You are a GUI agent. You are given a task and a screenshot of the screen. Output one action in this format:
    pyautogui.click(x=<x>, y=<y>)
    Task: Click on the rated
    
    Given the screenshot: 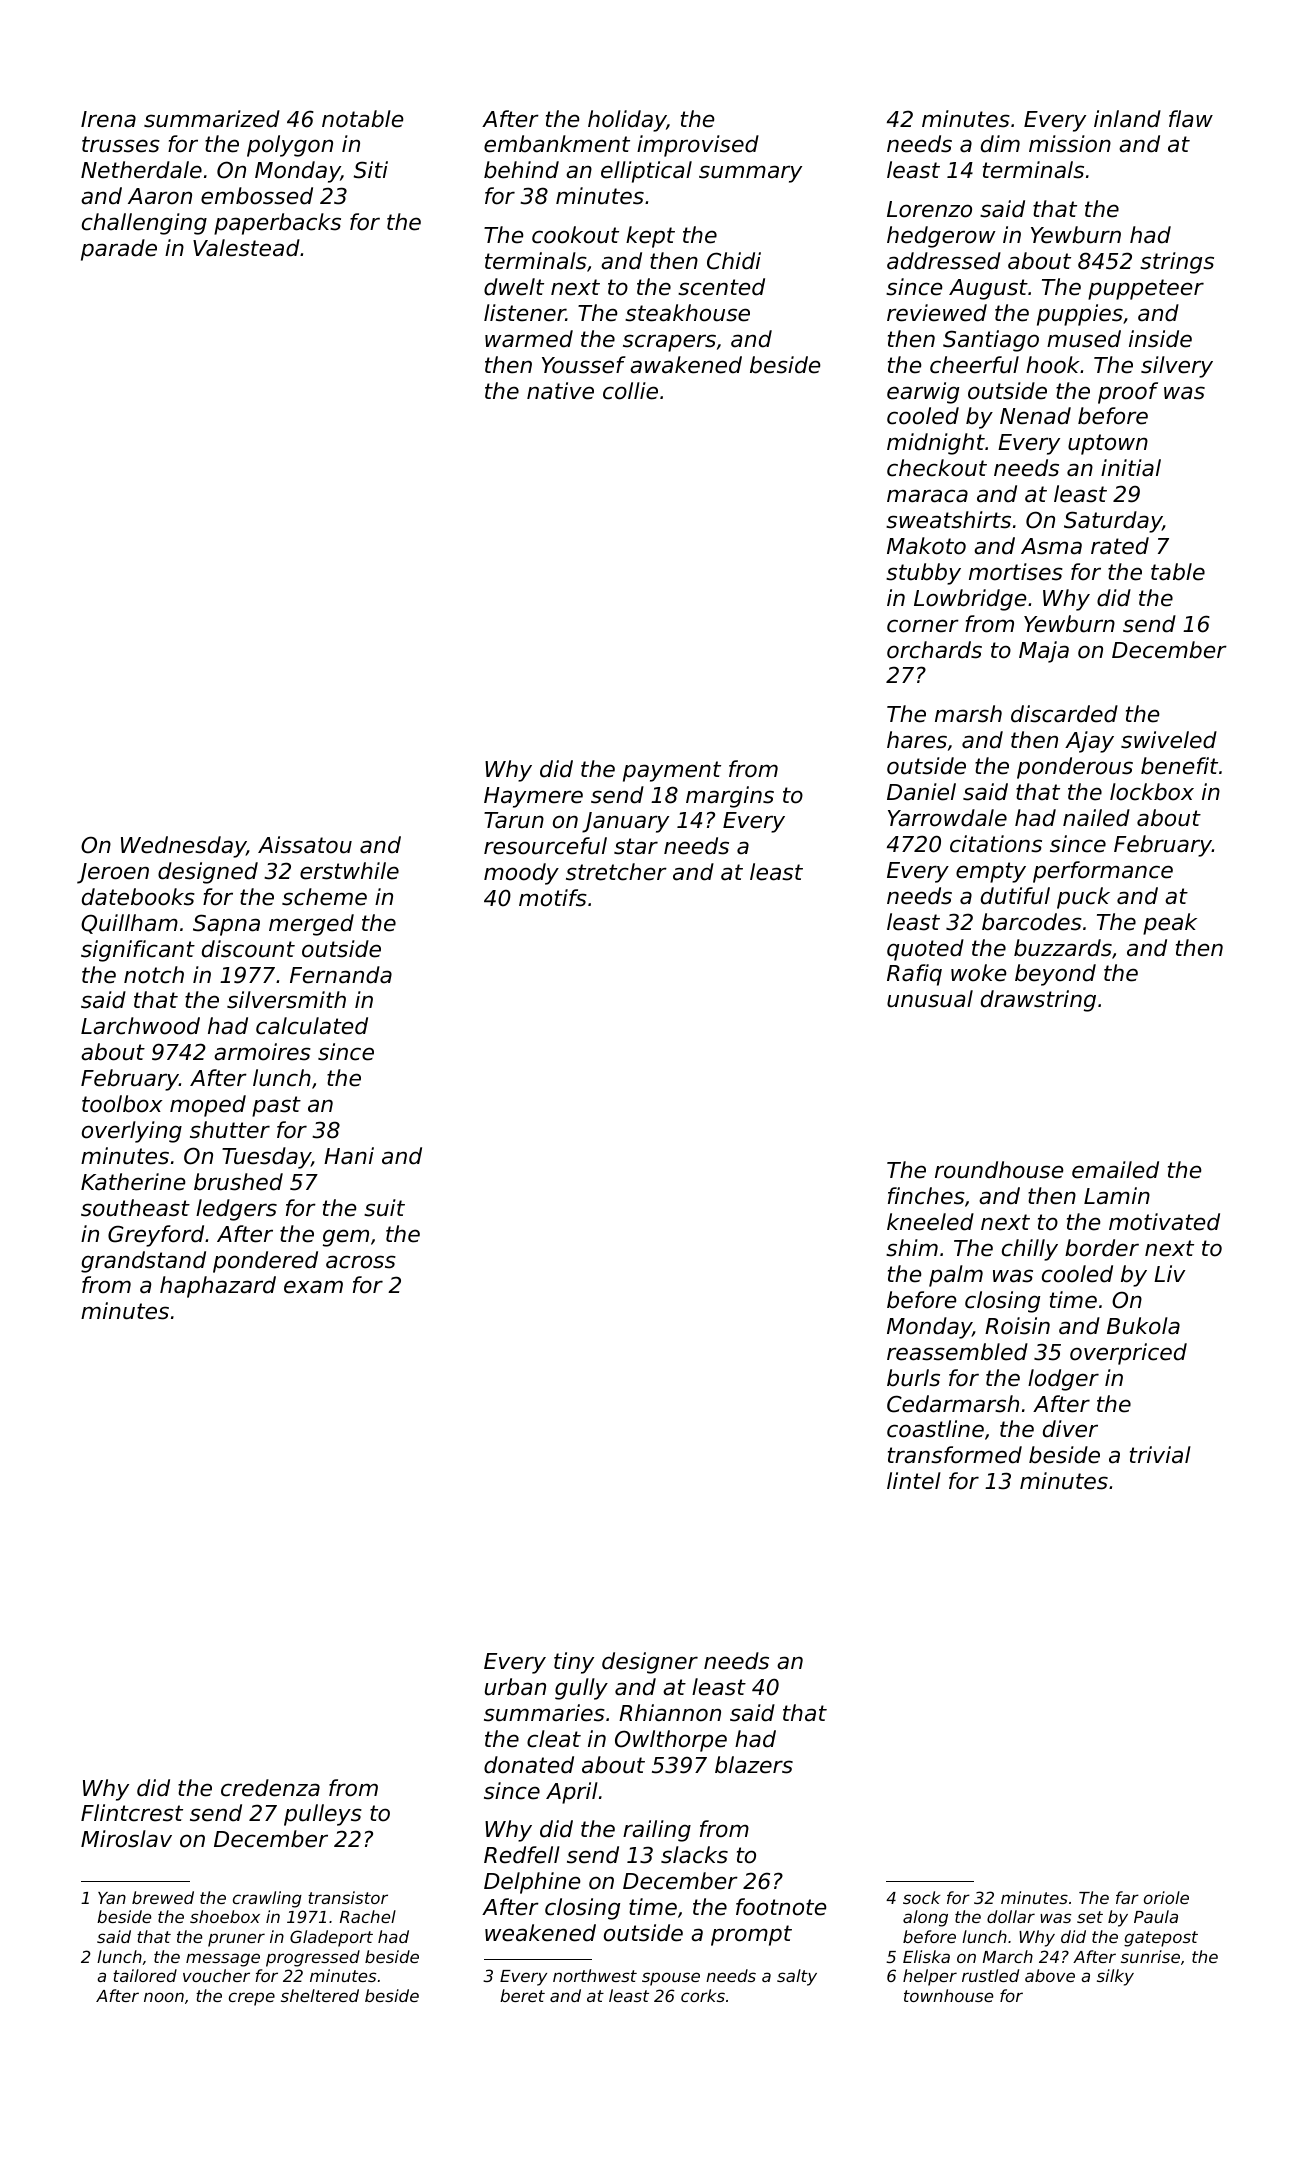 What is the action you would take?
    pyautogui.click(x=1120, y=546)
